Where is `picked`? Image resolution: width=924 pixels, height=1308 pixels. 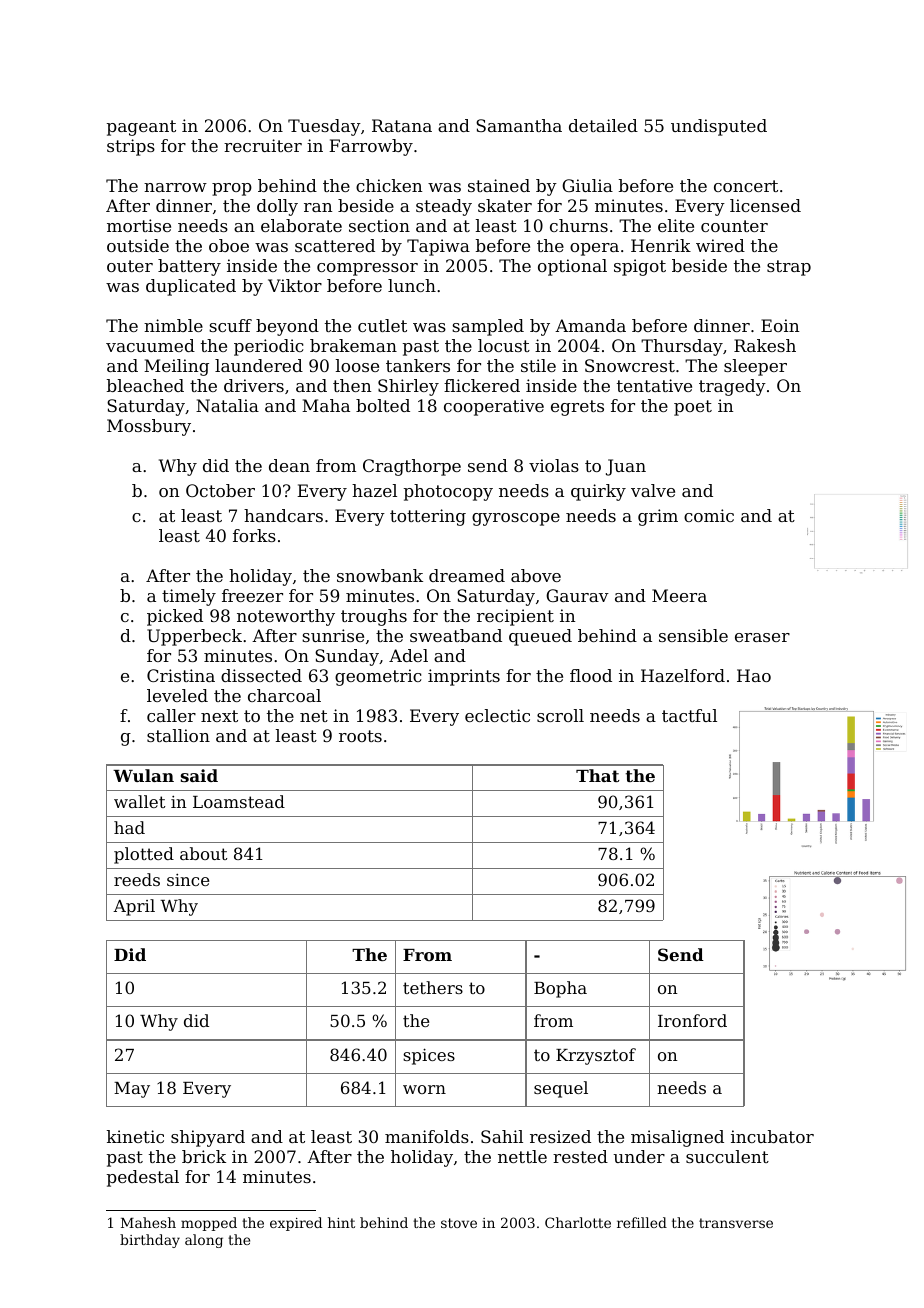 picked is located at coordinates (175, 617).
